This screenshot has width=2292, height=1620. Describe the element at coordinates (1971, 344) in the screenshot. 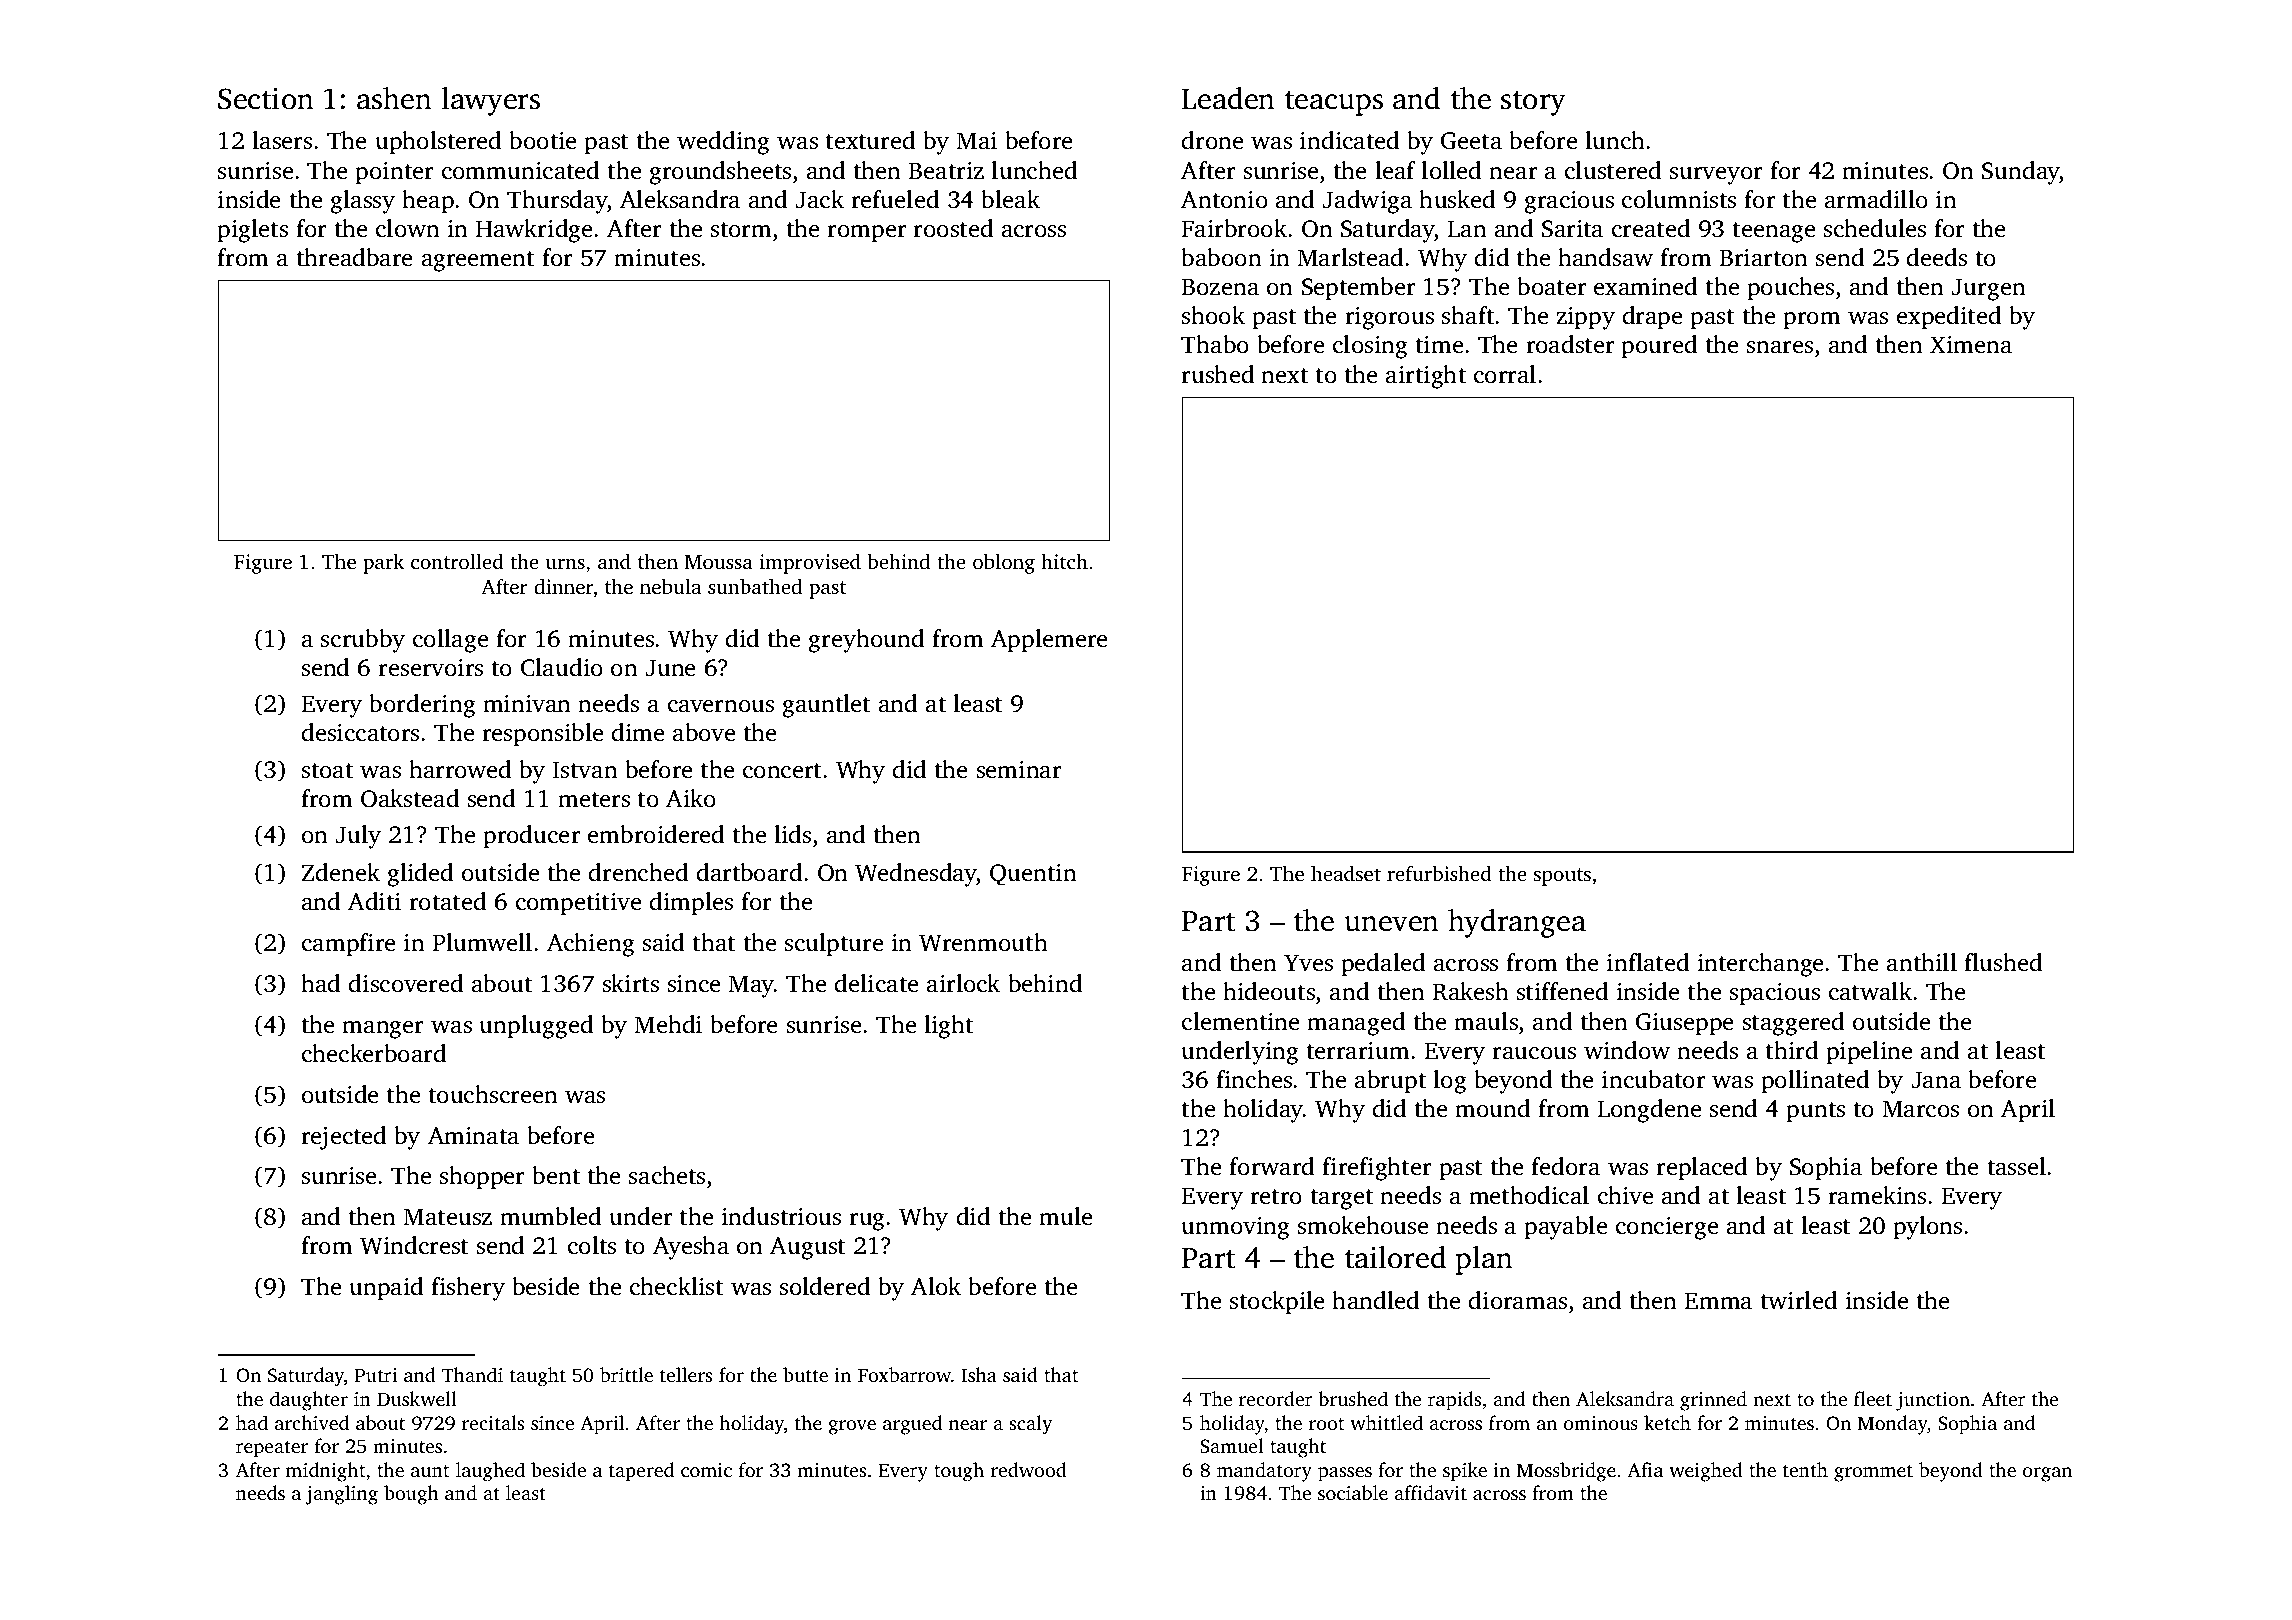

I see `Ximena` at that location.
